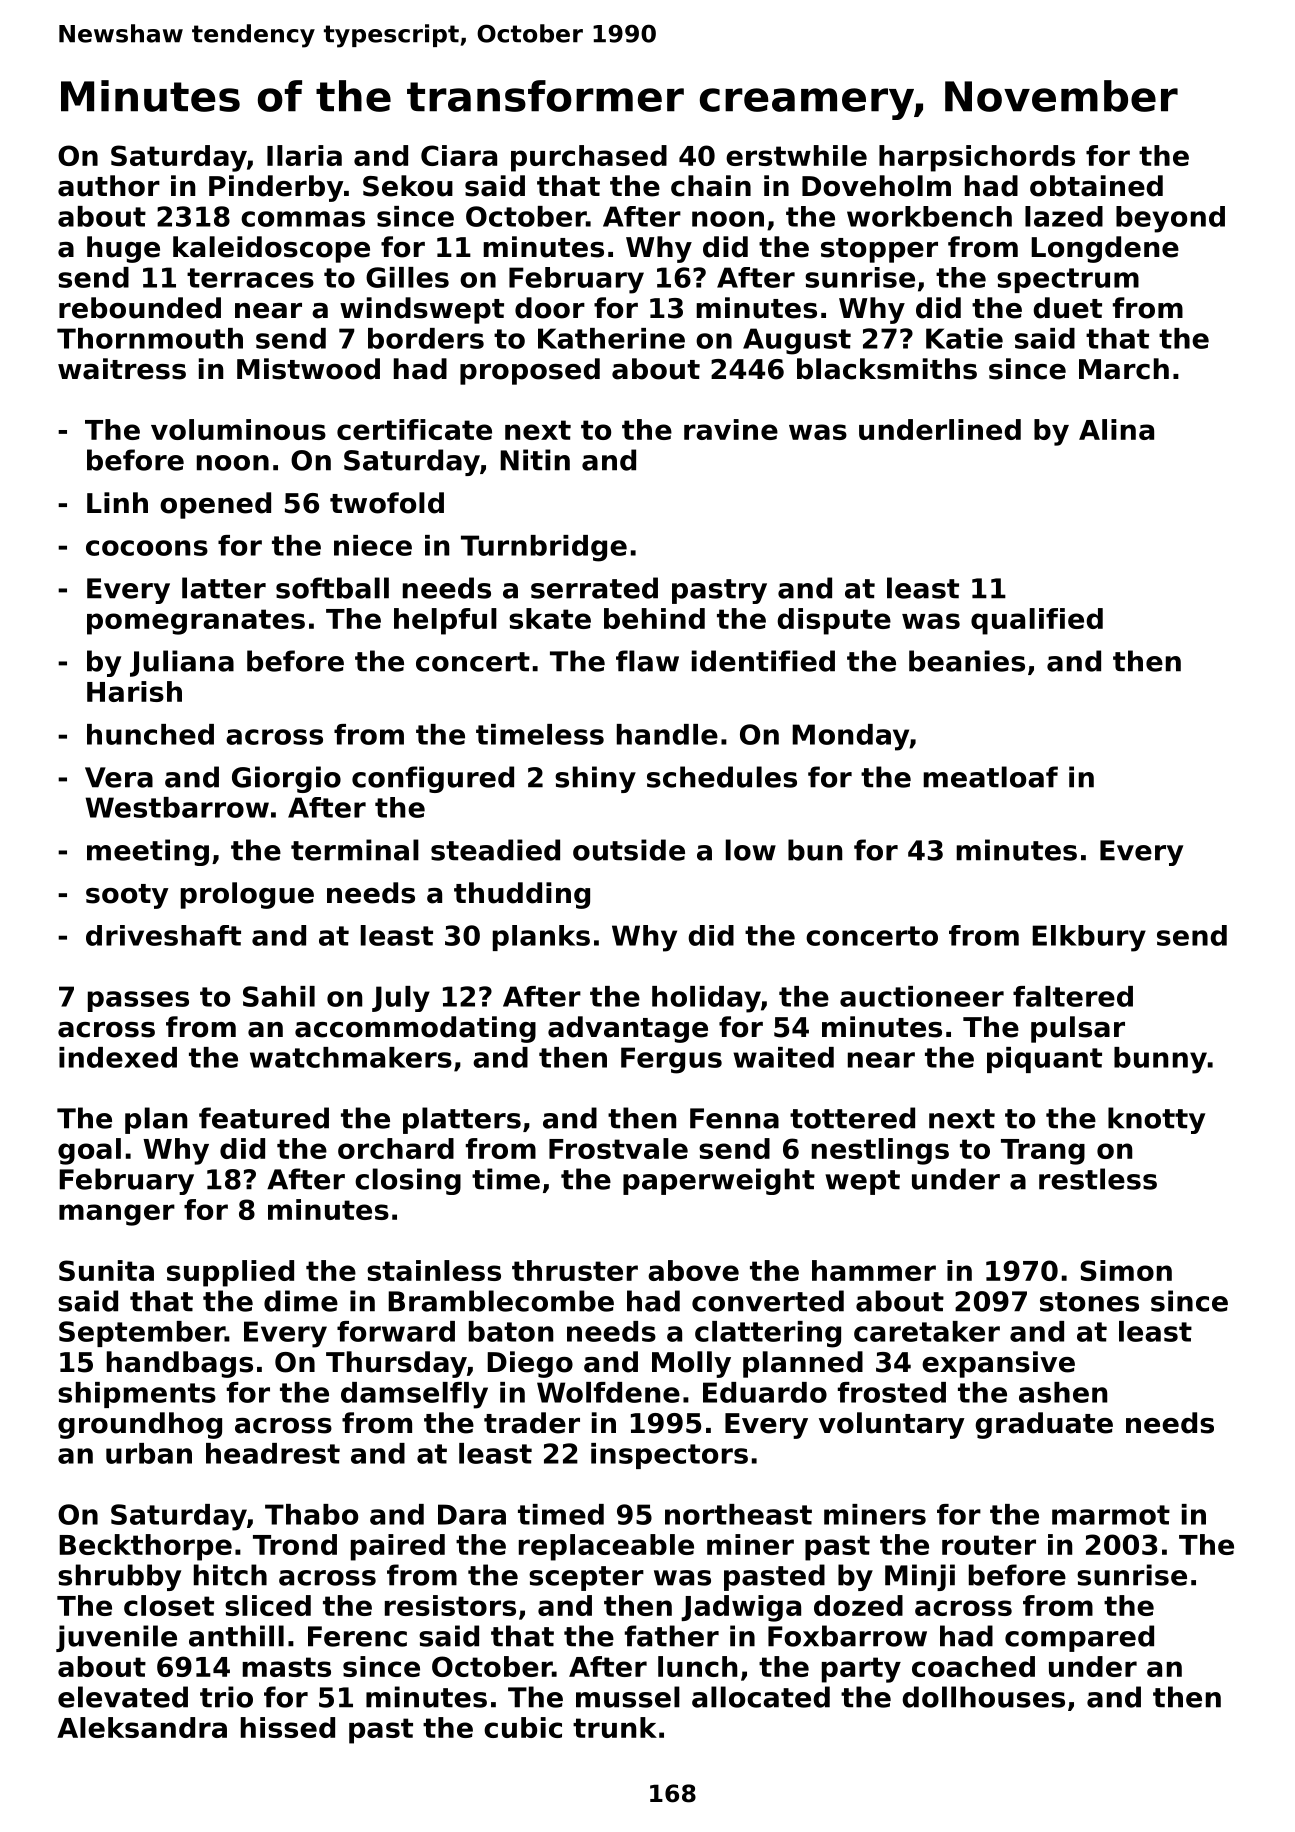 Image resolution: width=1295 pixels, height=1832 pixels. What do you see at coordinates (182, 663) in the image?
I see `Juliana` at bounding box center [182, 663].
